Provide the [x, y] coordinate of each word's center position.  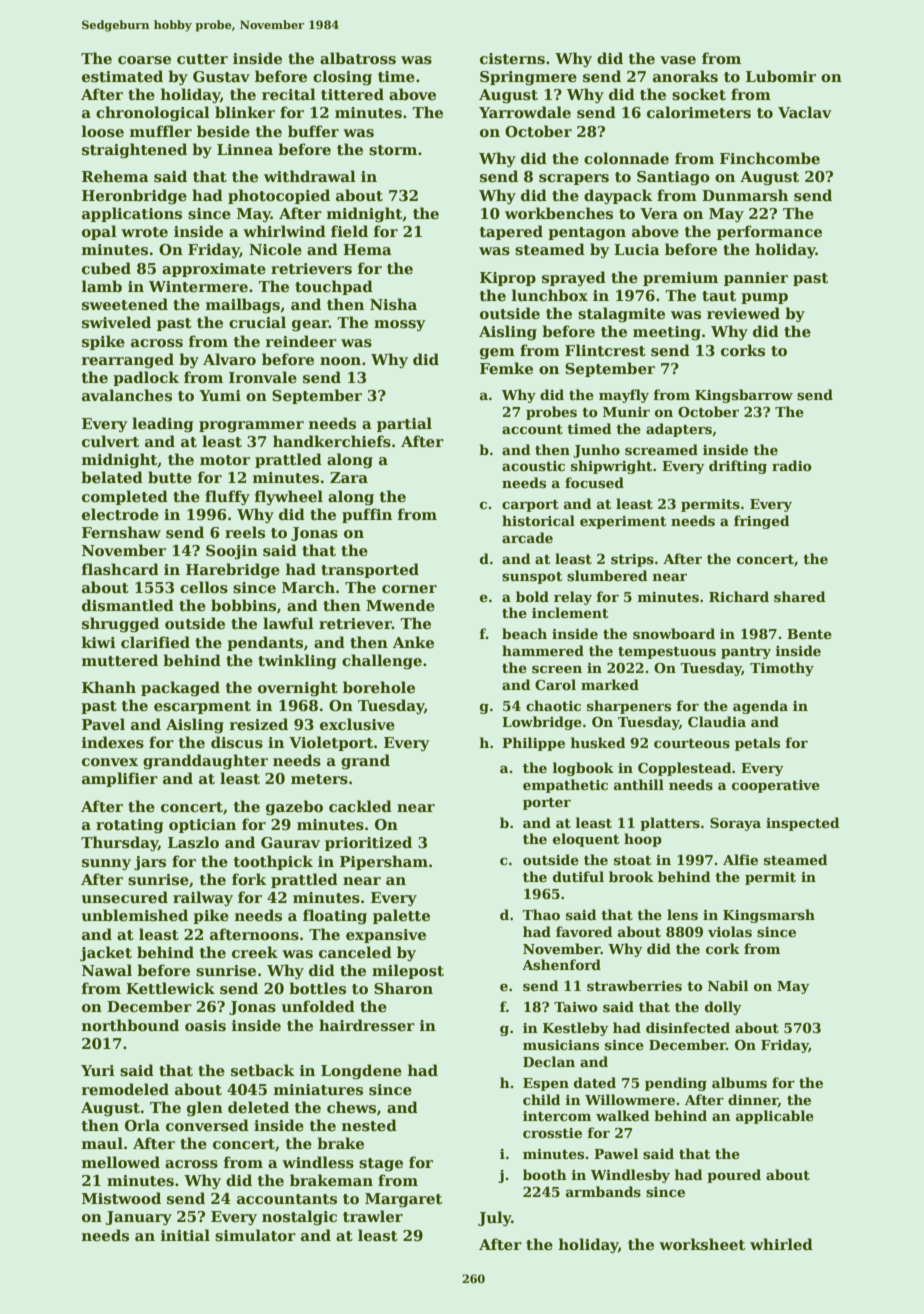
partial [404, 424]
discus [237, 742]
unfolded [318, 1006]
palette [401, 916]
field [349, 231]
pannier [756, 279]
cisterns [512, 59]
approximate [214, 270]
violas [730, 931]
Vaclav [804, 112]
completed [125, 497]
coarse [144, 60]
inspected [803, 824]
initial [185, 1235]
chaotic [553, 705]
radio [792, 465]
